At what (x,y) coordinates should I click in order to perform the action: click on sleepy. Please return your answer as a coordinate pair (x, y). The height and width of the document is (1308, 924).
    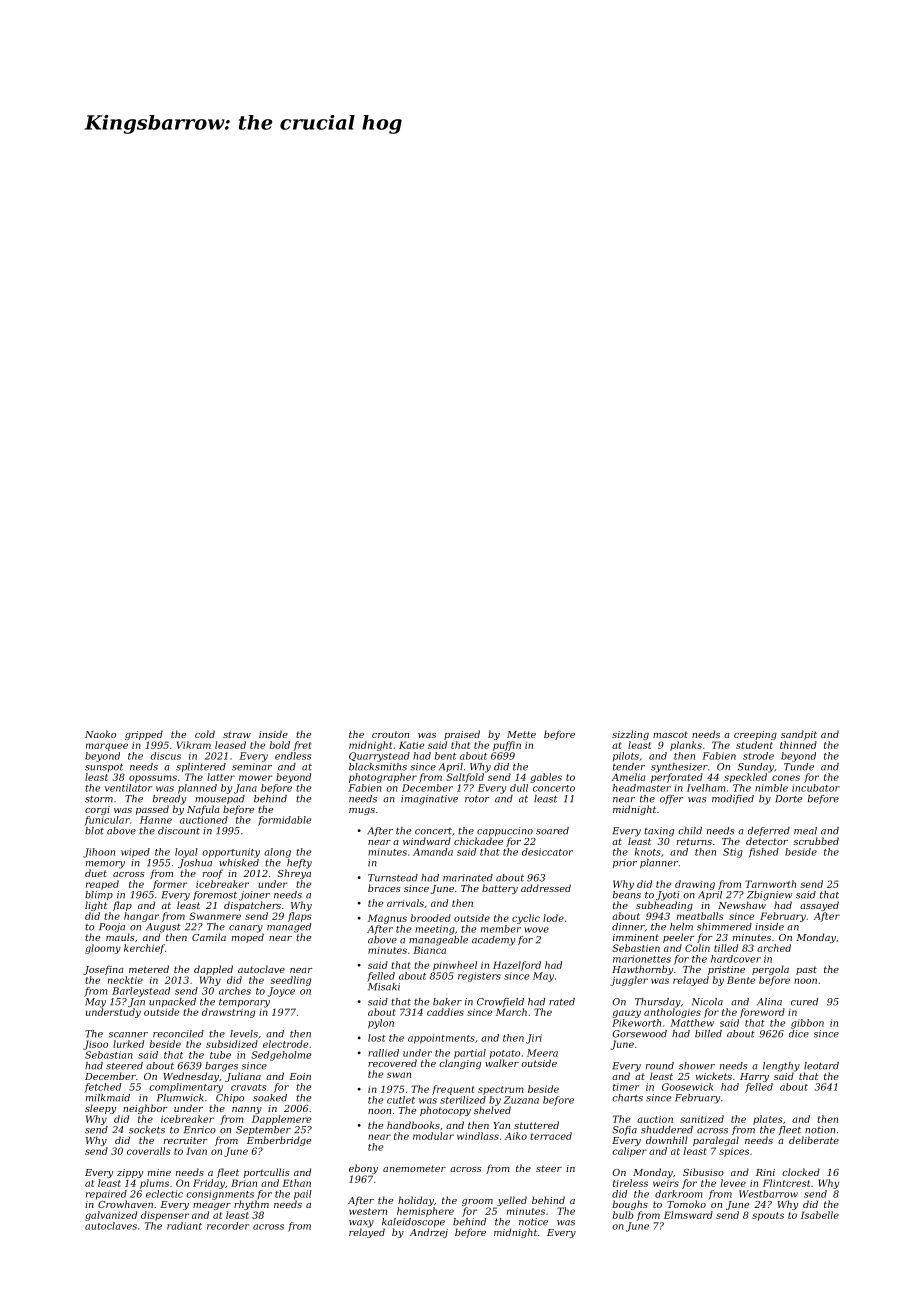
    Looking at the image, I should click on (100, 1109).
